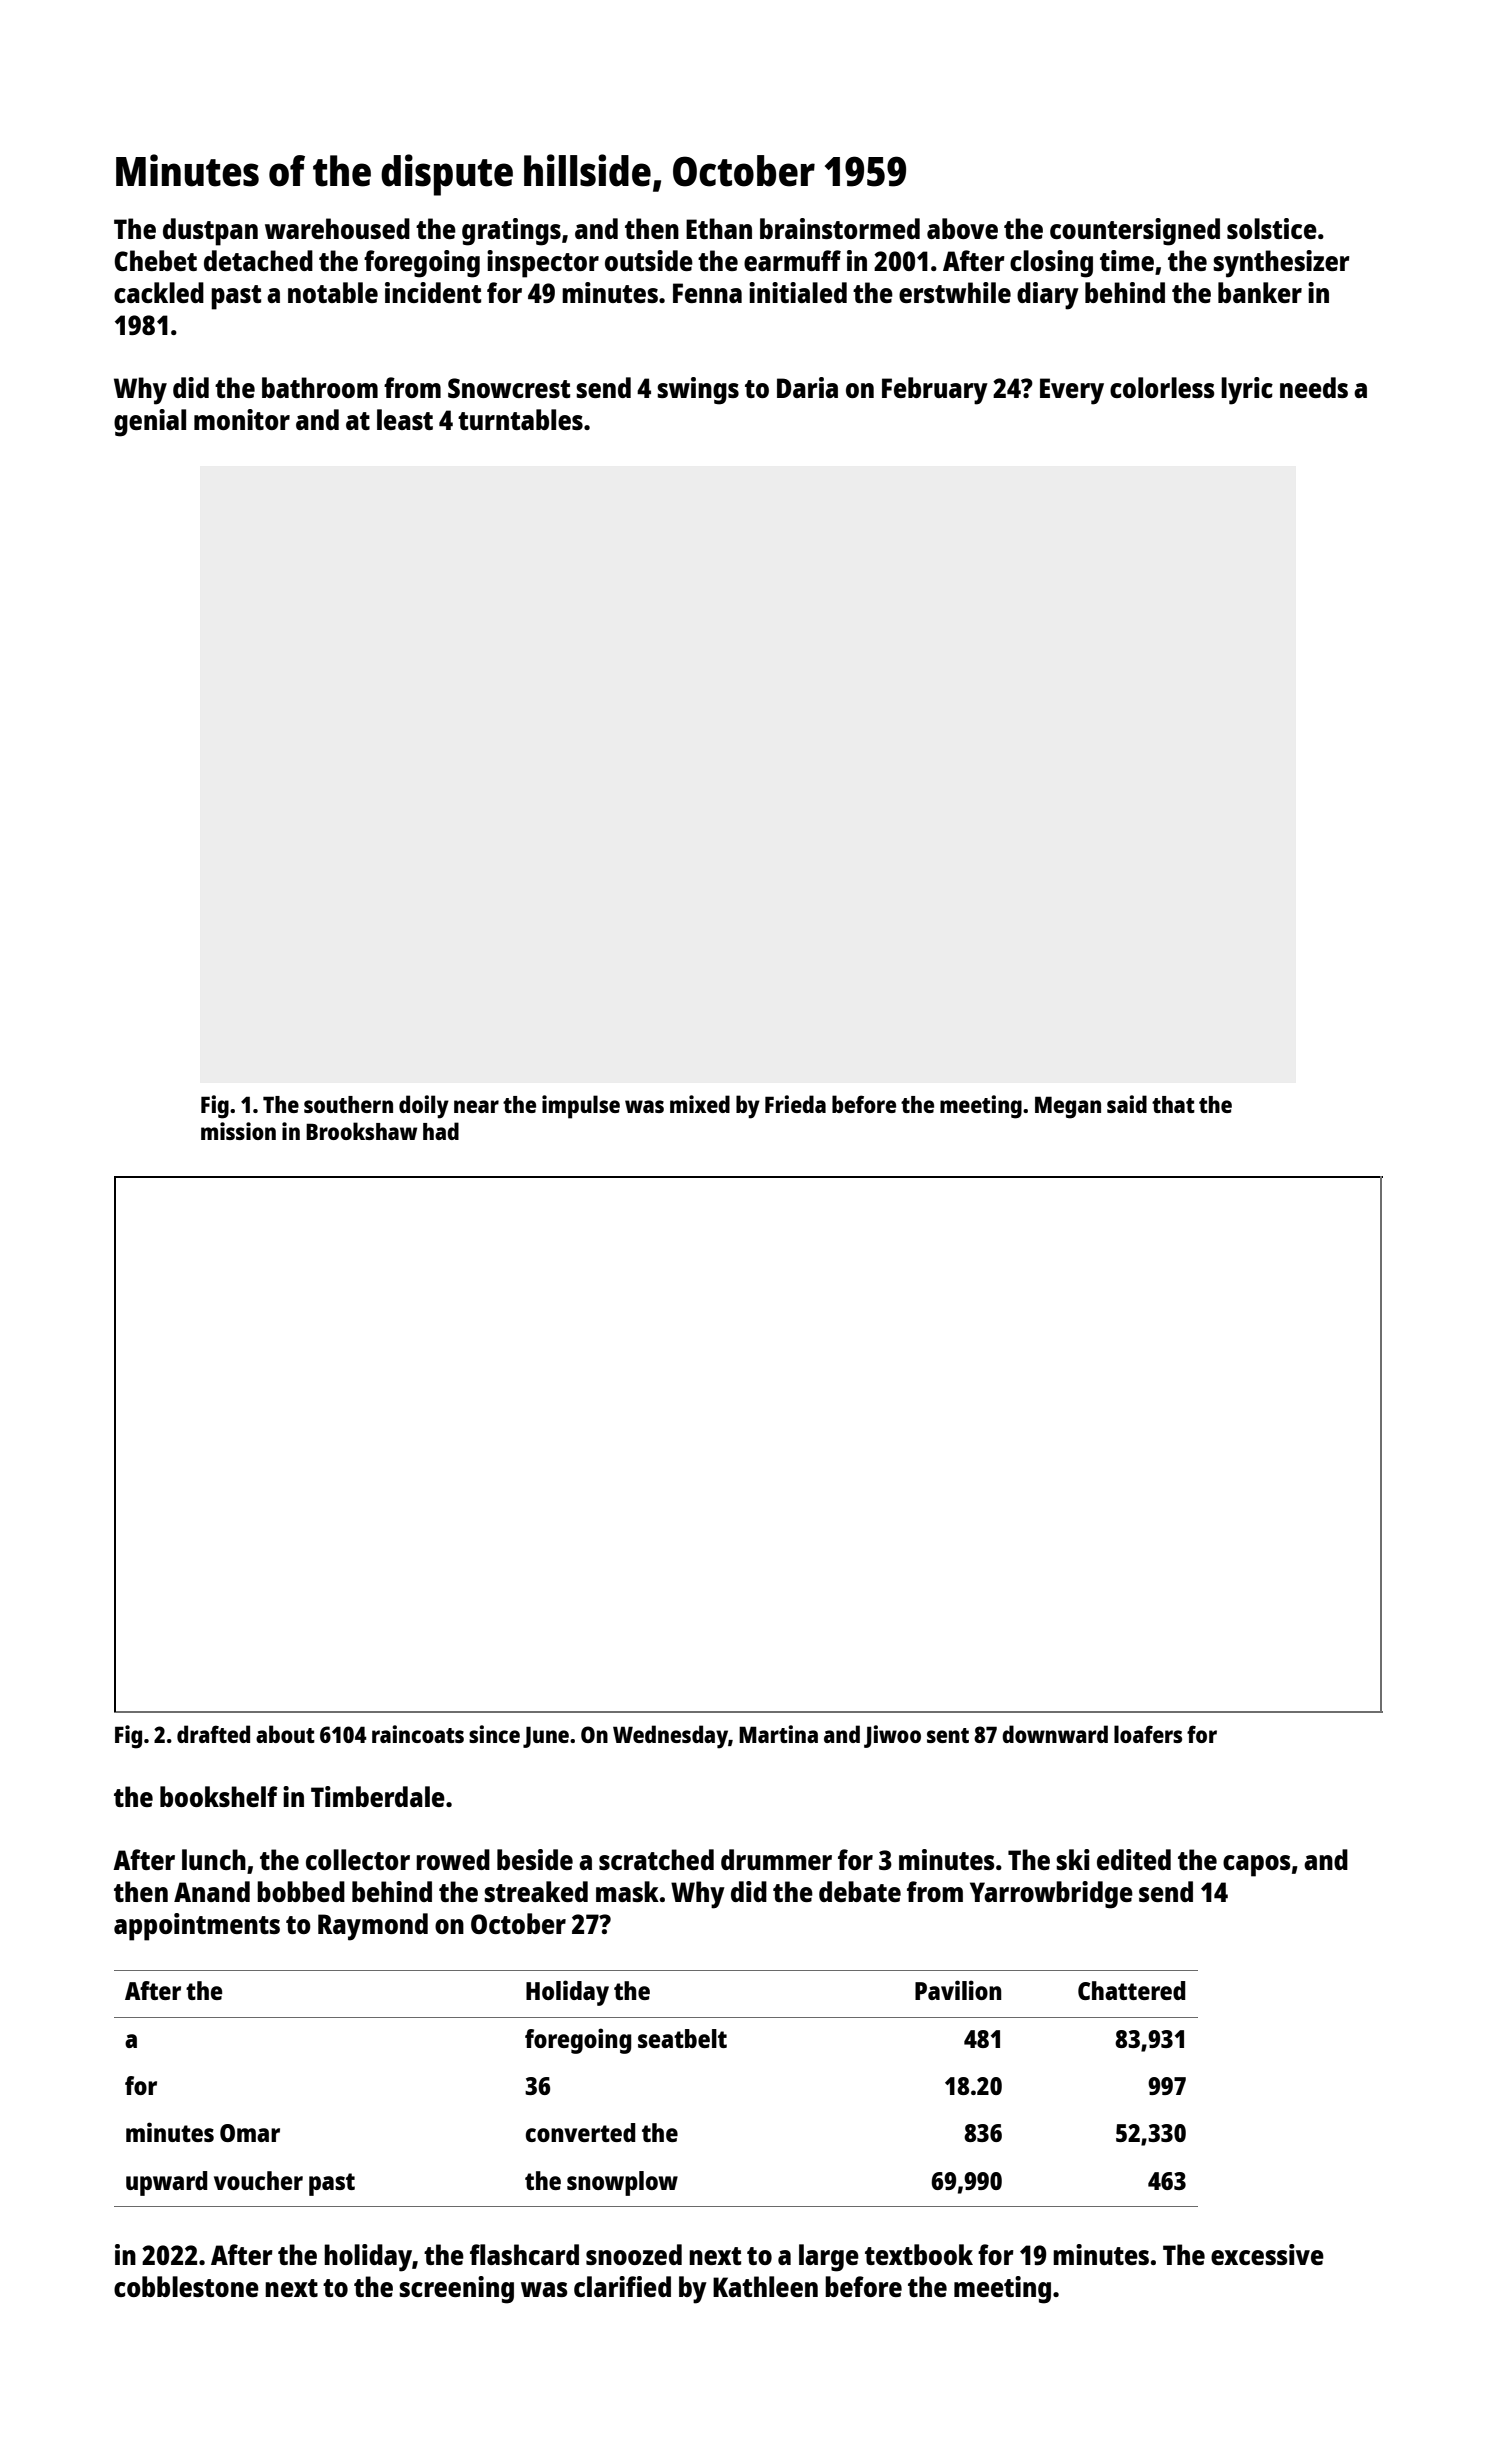 The image size is (1496, 2464). What do you see at coordinates (1272, 228) in the screenshot?
I see `solstice` at bounding box center [1272, 228].
